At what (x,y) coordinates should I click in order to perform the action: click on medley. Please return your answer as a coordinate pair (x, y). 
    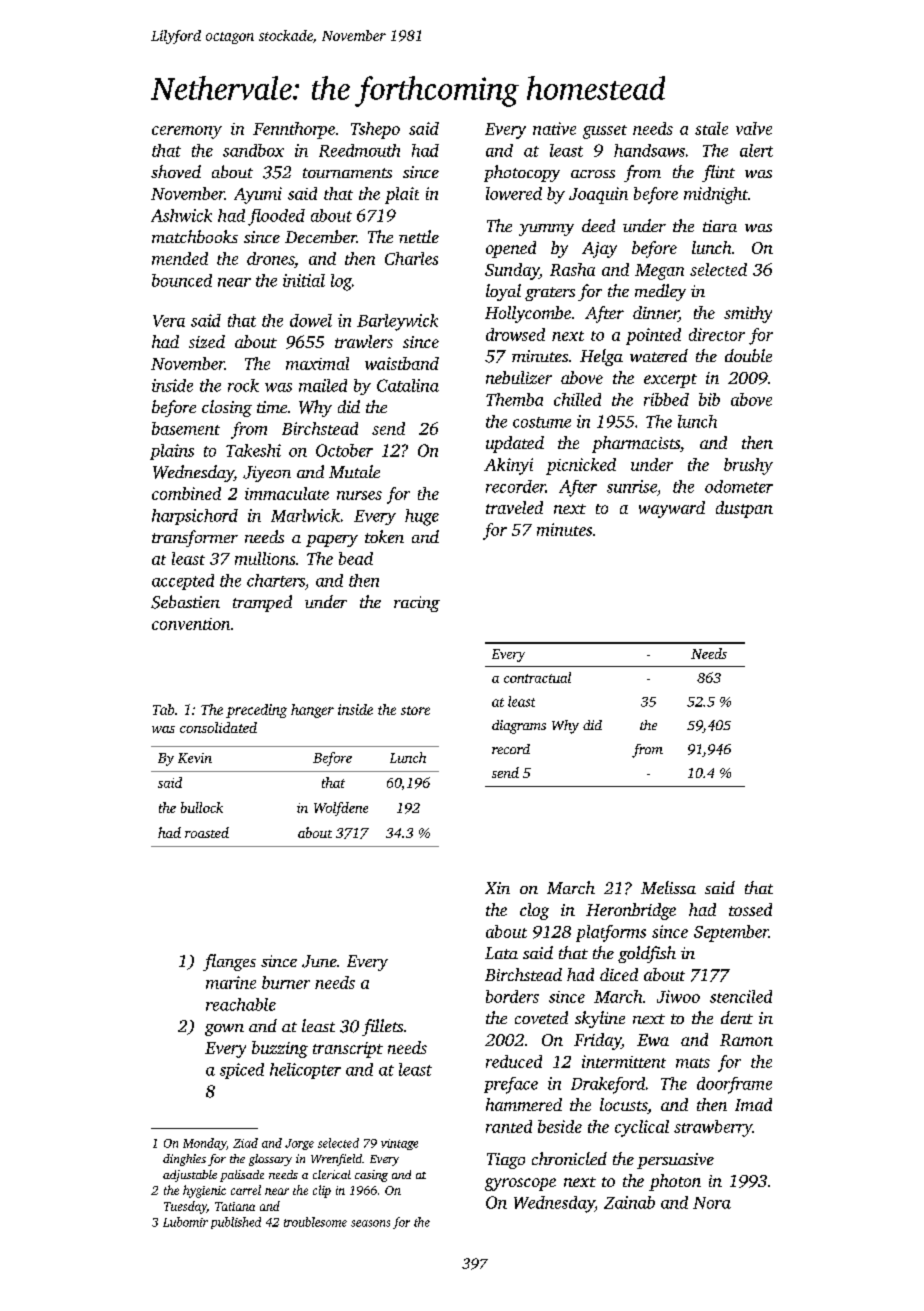
    Looking at the image, I should click on (660, 292).
